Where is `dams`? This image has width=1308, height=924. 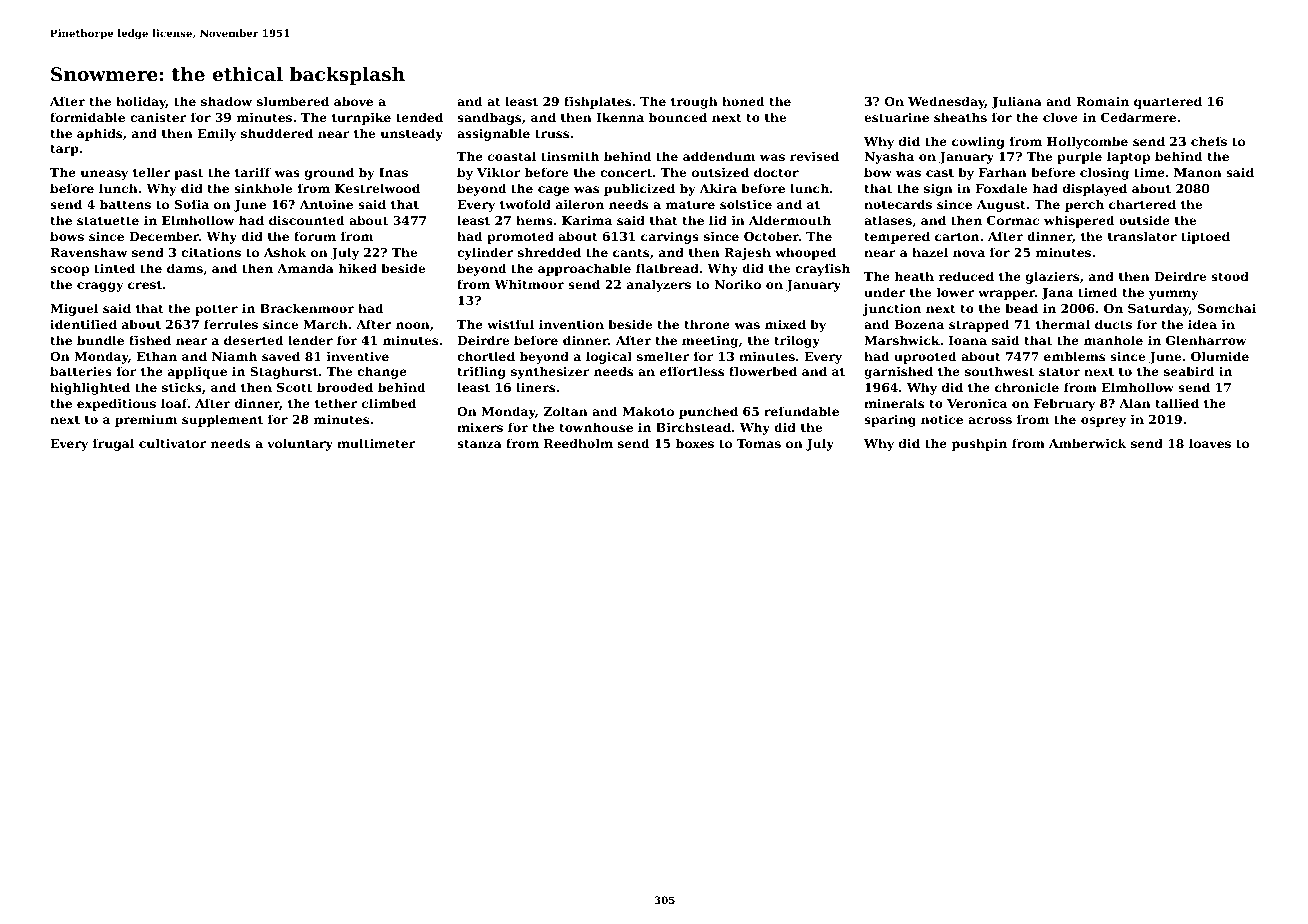 dams is located at coordinates (185, 268).
